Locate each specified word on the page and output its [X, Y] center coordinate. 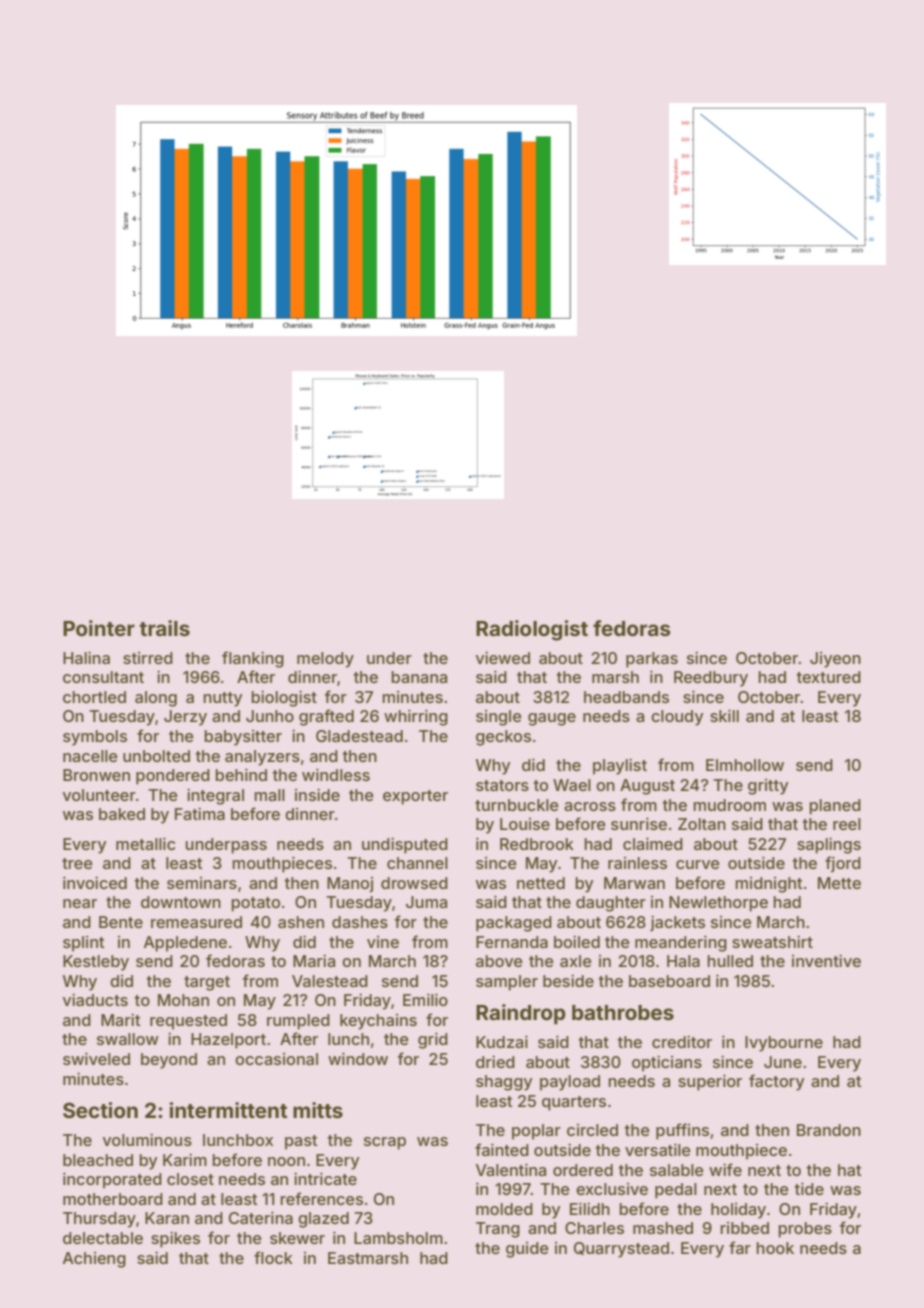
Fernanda [512, 942]
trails [165, 628]
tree [77, 863]
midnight [768, 885]
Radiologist [532, 630]
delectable [103, 1238]
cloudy [677, 718]
